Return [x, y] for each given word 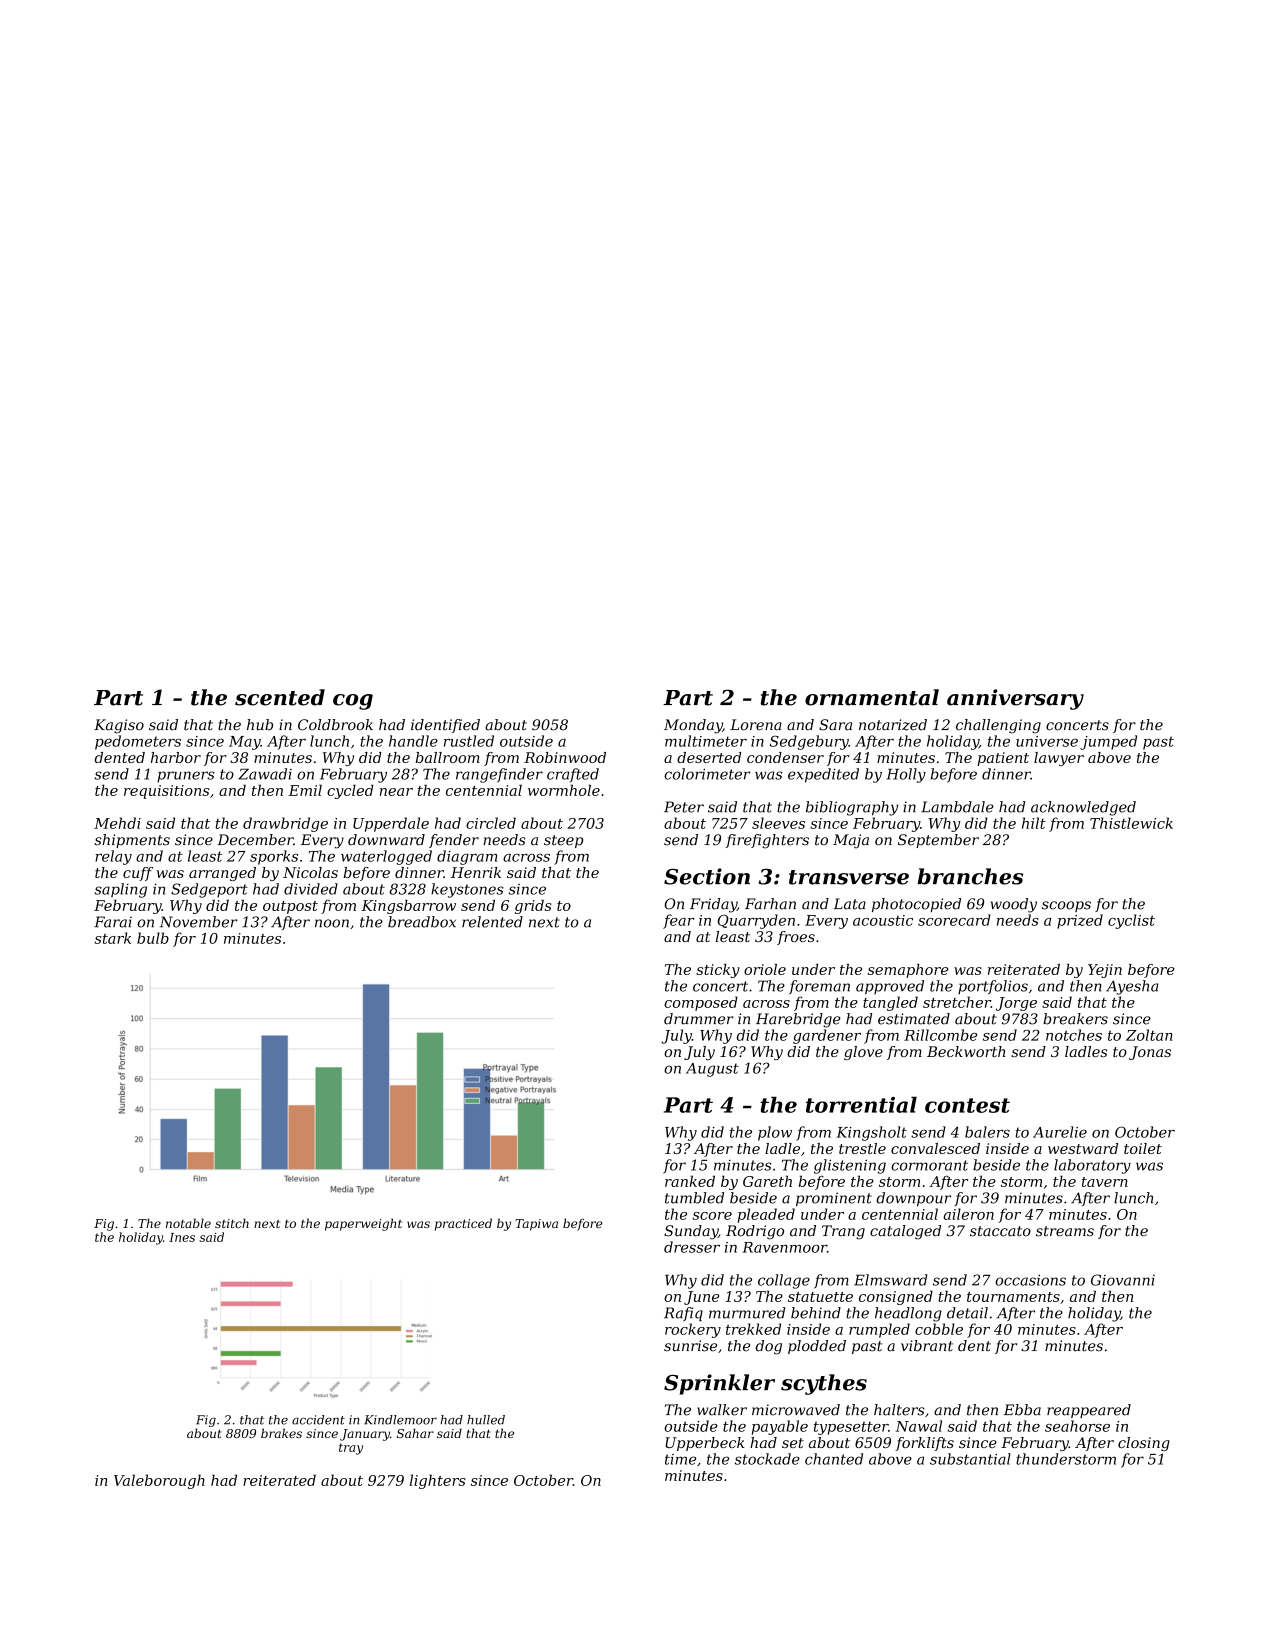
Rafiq [683, 1314]
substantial [970, 1459]
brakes [281, 1433]
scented [280, 697]
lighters [437, 1481]
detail [967, 1313]
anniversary [1015, 699]
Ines [182, 1237]
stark [113, 938]
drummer [699, 1019]
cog [353, 702]
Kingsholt [871, 1133]
